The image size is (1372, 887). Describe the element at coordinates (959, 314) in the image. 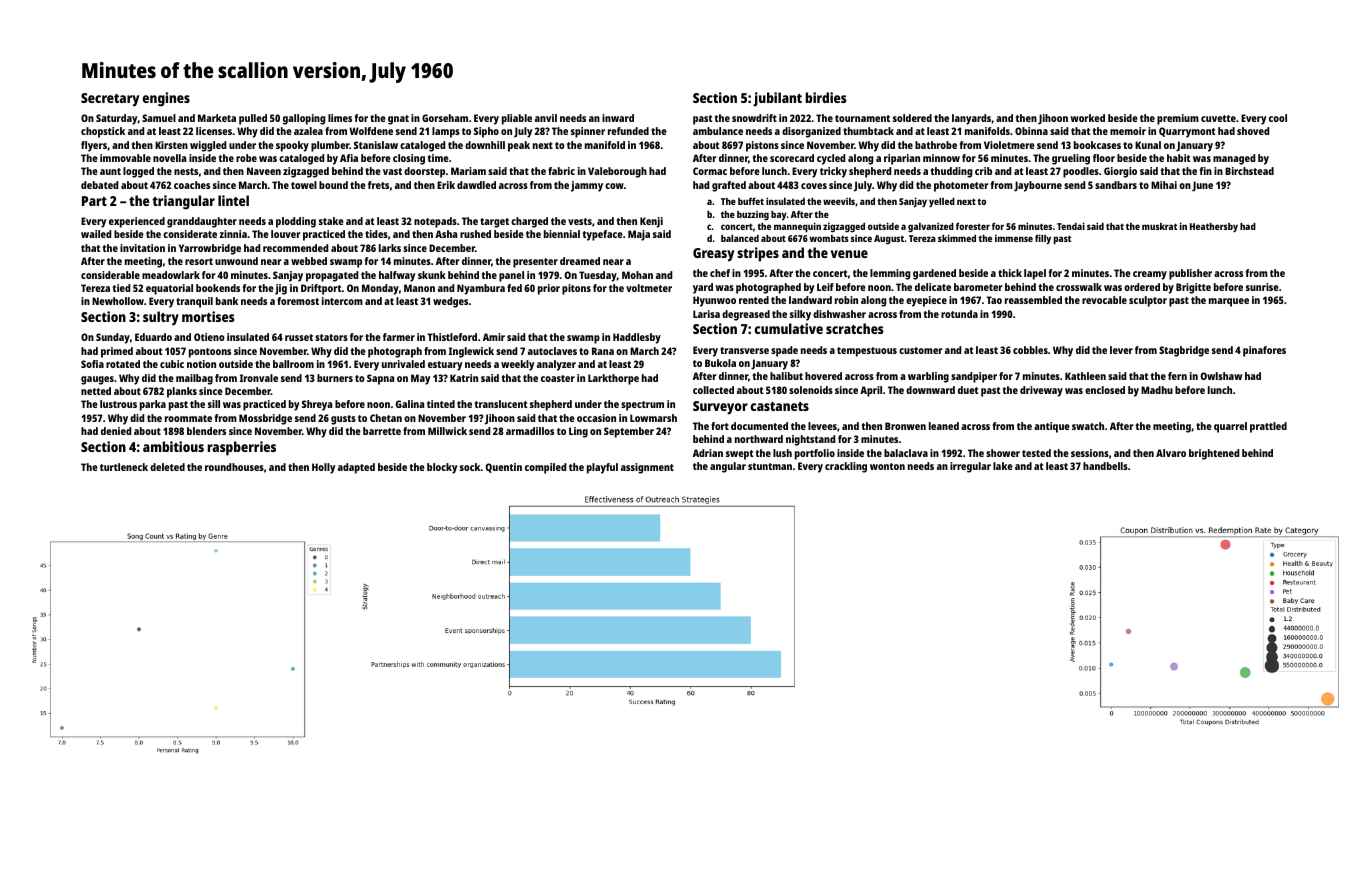

I see `rotunda` at that location.
